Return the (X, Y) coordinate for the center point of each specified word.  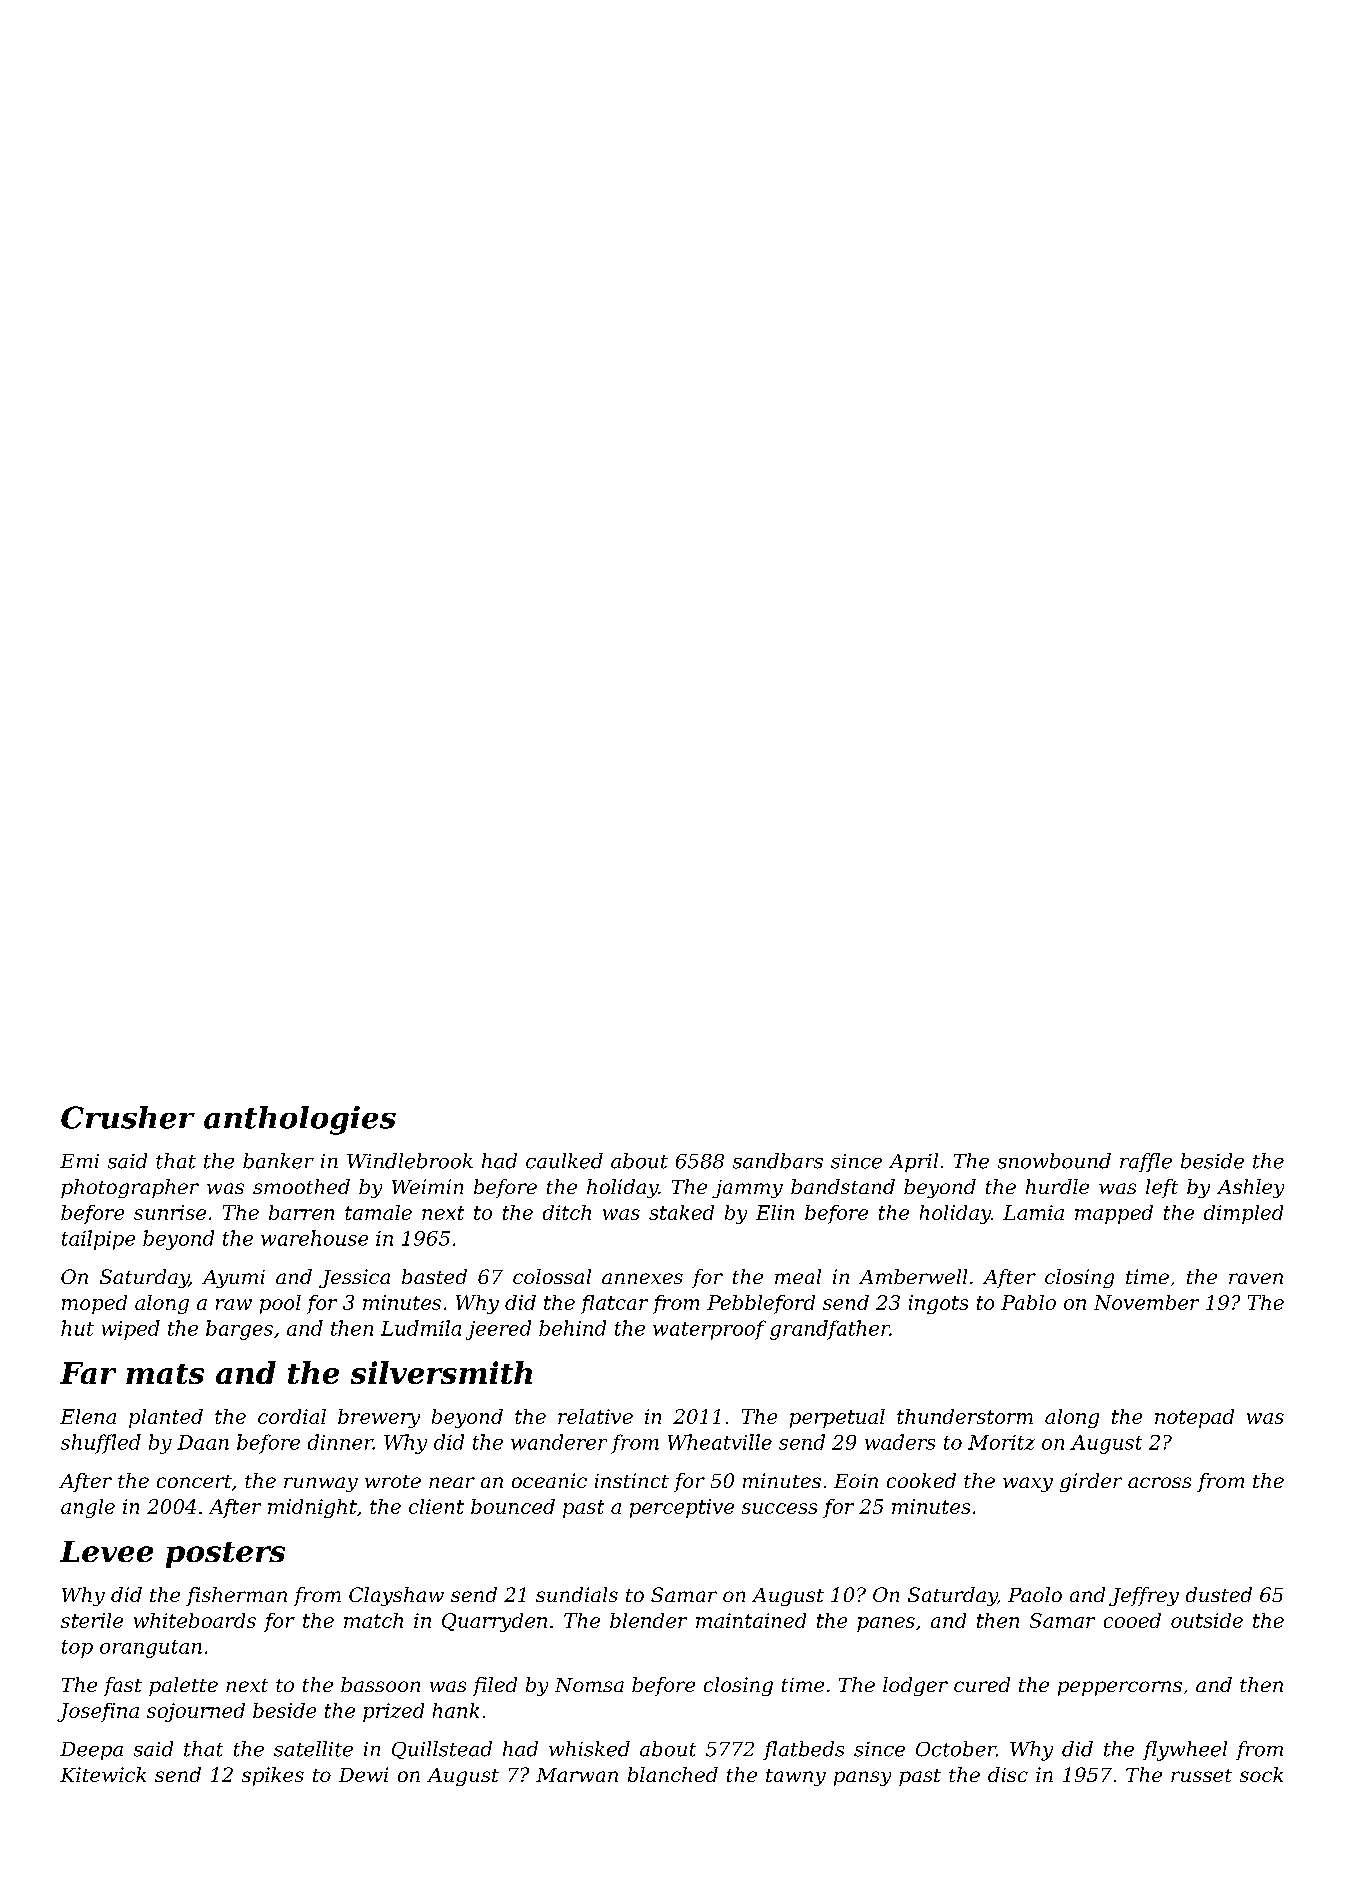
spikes (273, 1776)
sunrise (170, 1212)
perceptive (682, 1508)
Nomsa (589, 1685)
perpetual (837, 1418)
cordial (292, 1416)
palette (183, 1686)
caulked (564, 1161)
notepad (1194, 1418)
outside (1207, 1620)
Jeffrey (1144, 1596)
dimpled (1243, 1214)
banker (278, 1161)
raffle (1146, 1162)
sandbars (778, 1161)
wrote (393, 1481)
